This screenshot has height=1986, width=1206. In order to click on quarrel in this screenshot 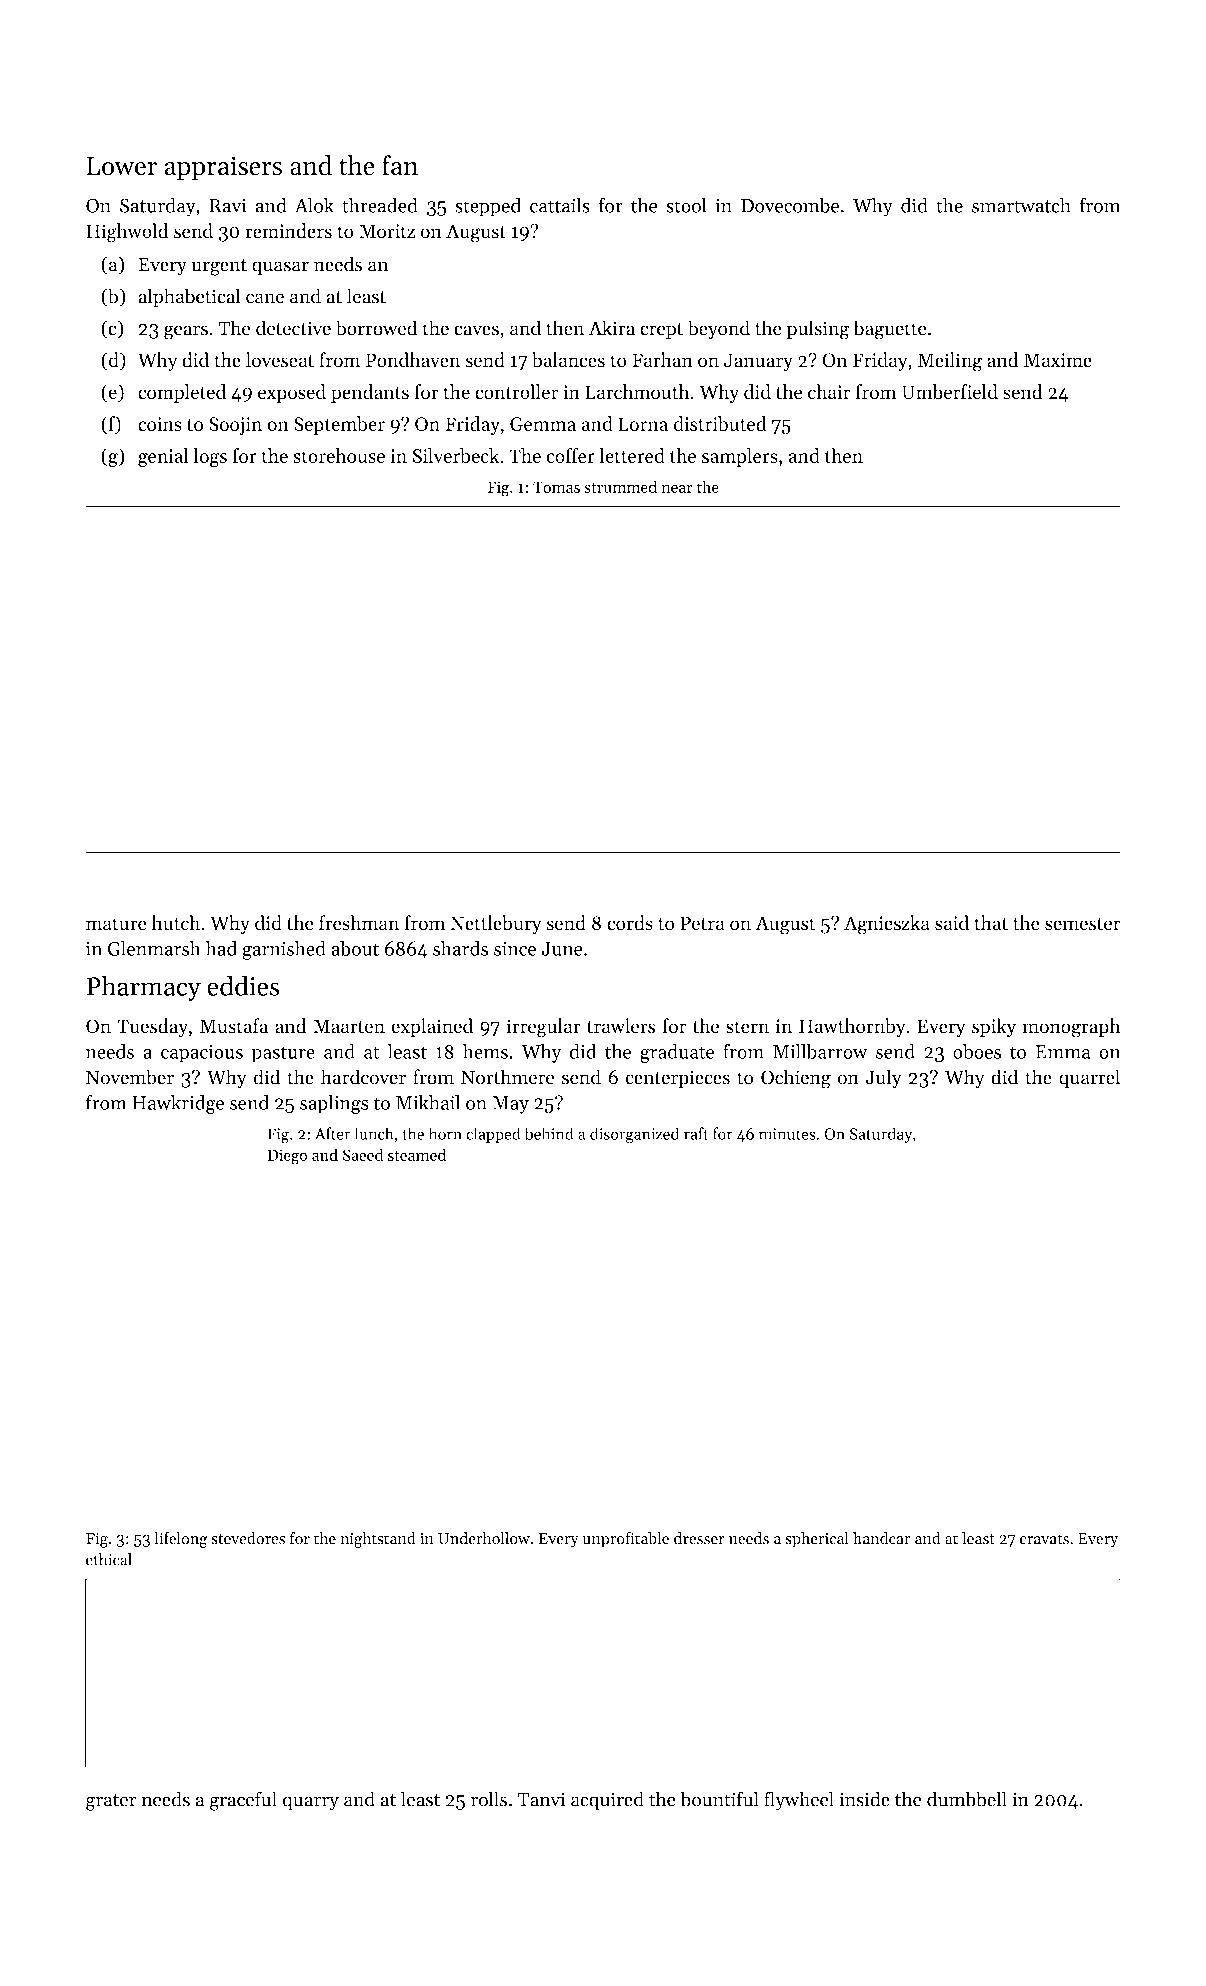, I will do `click(1089, 1079)`.
